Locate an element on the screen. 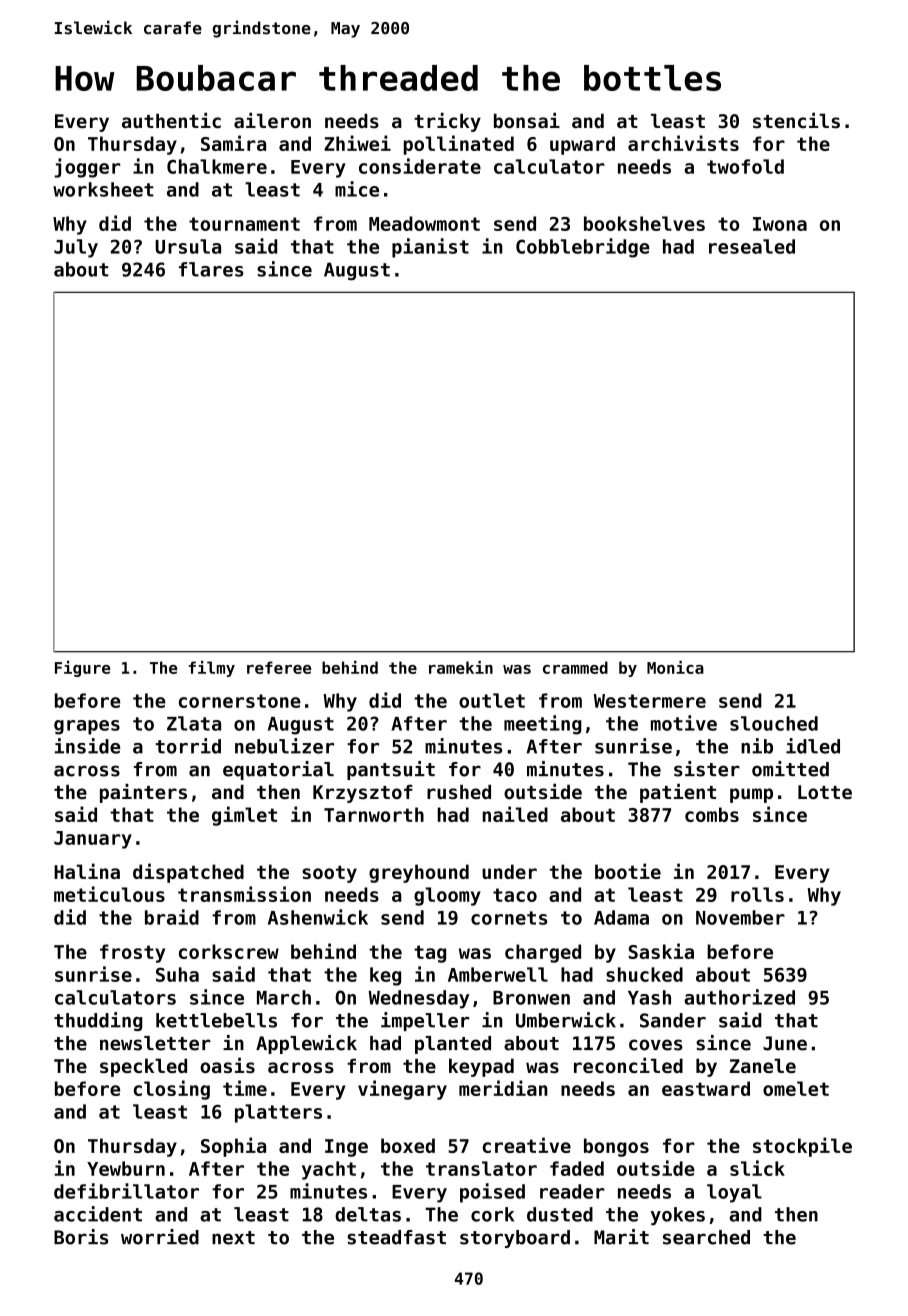  platters is located at coordinates (278, 1113).
